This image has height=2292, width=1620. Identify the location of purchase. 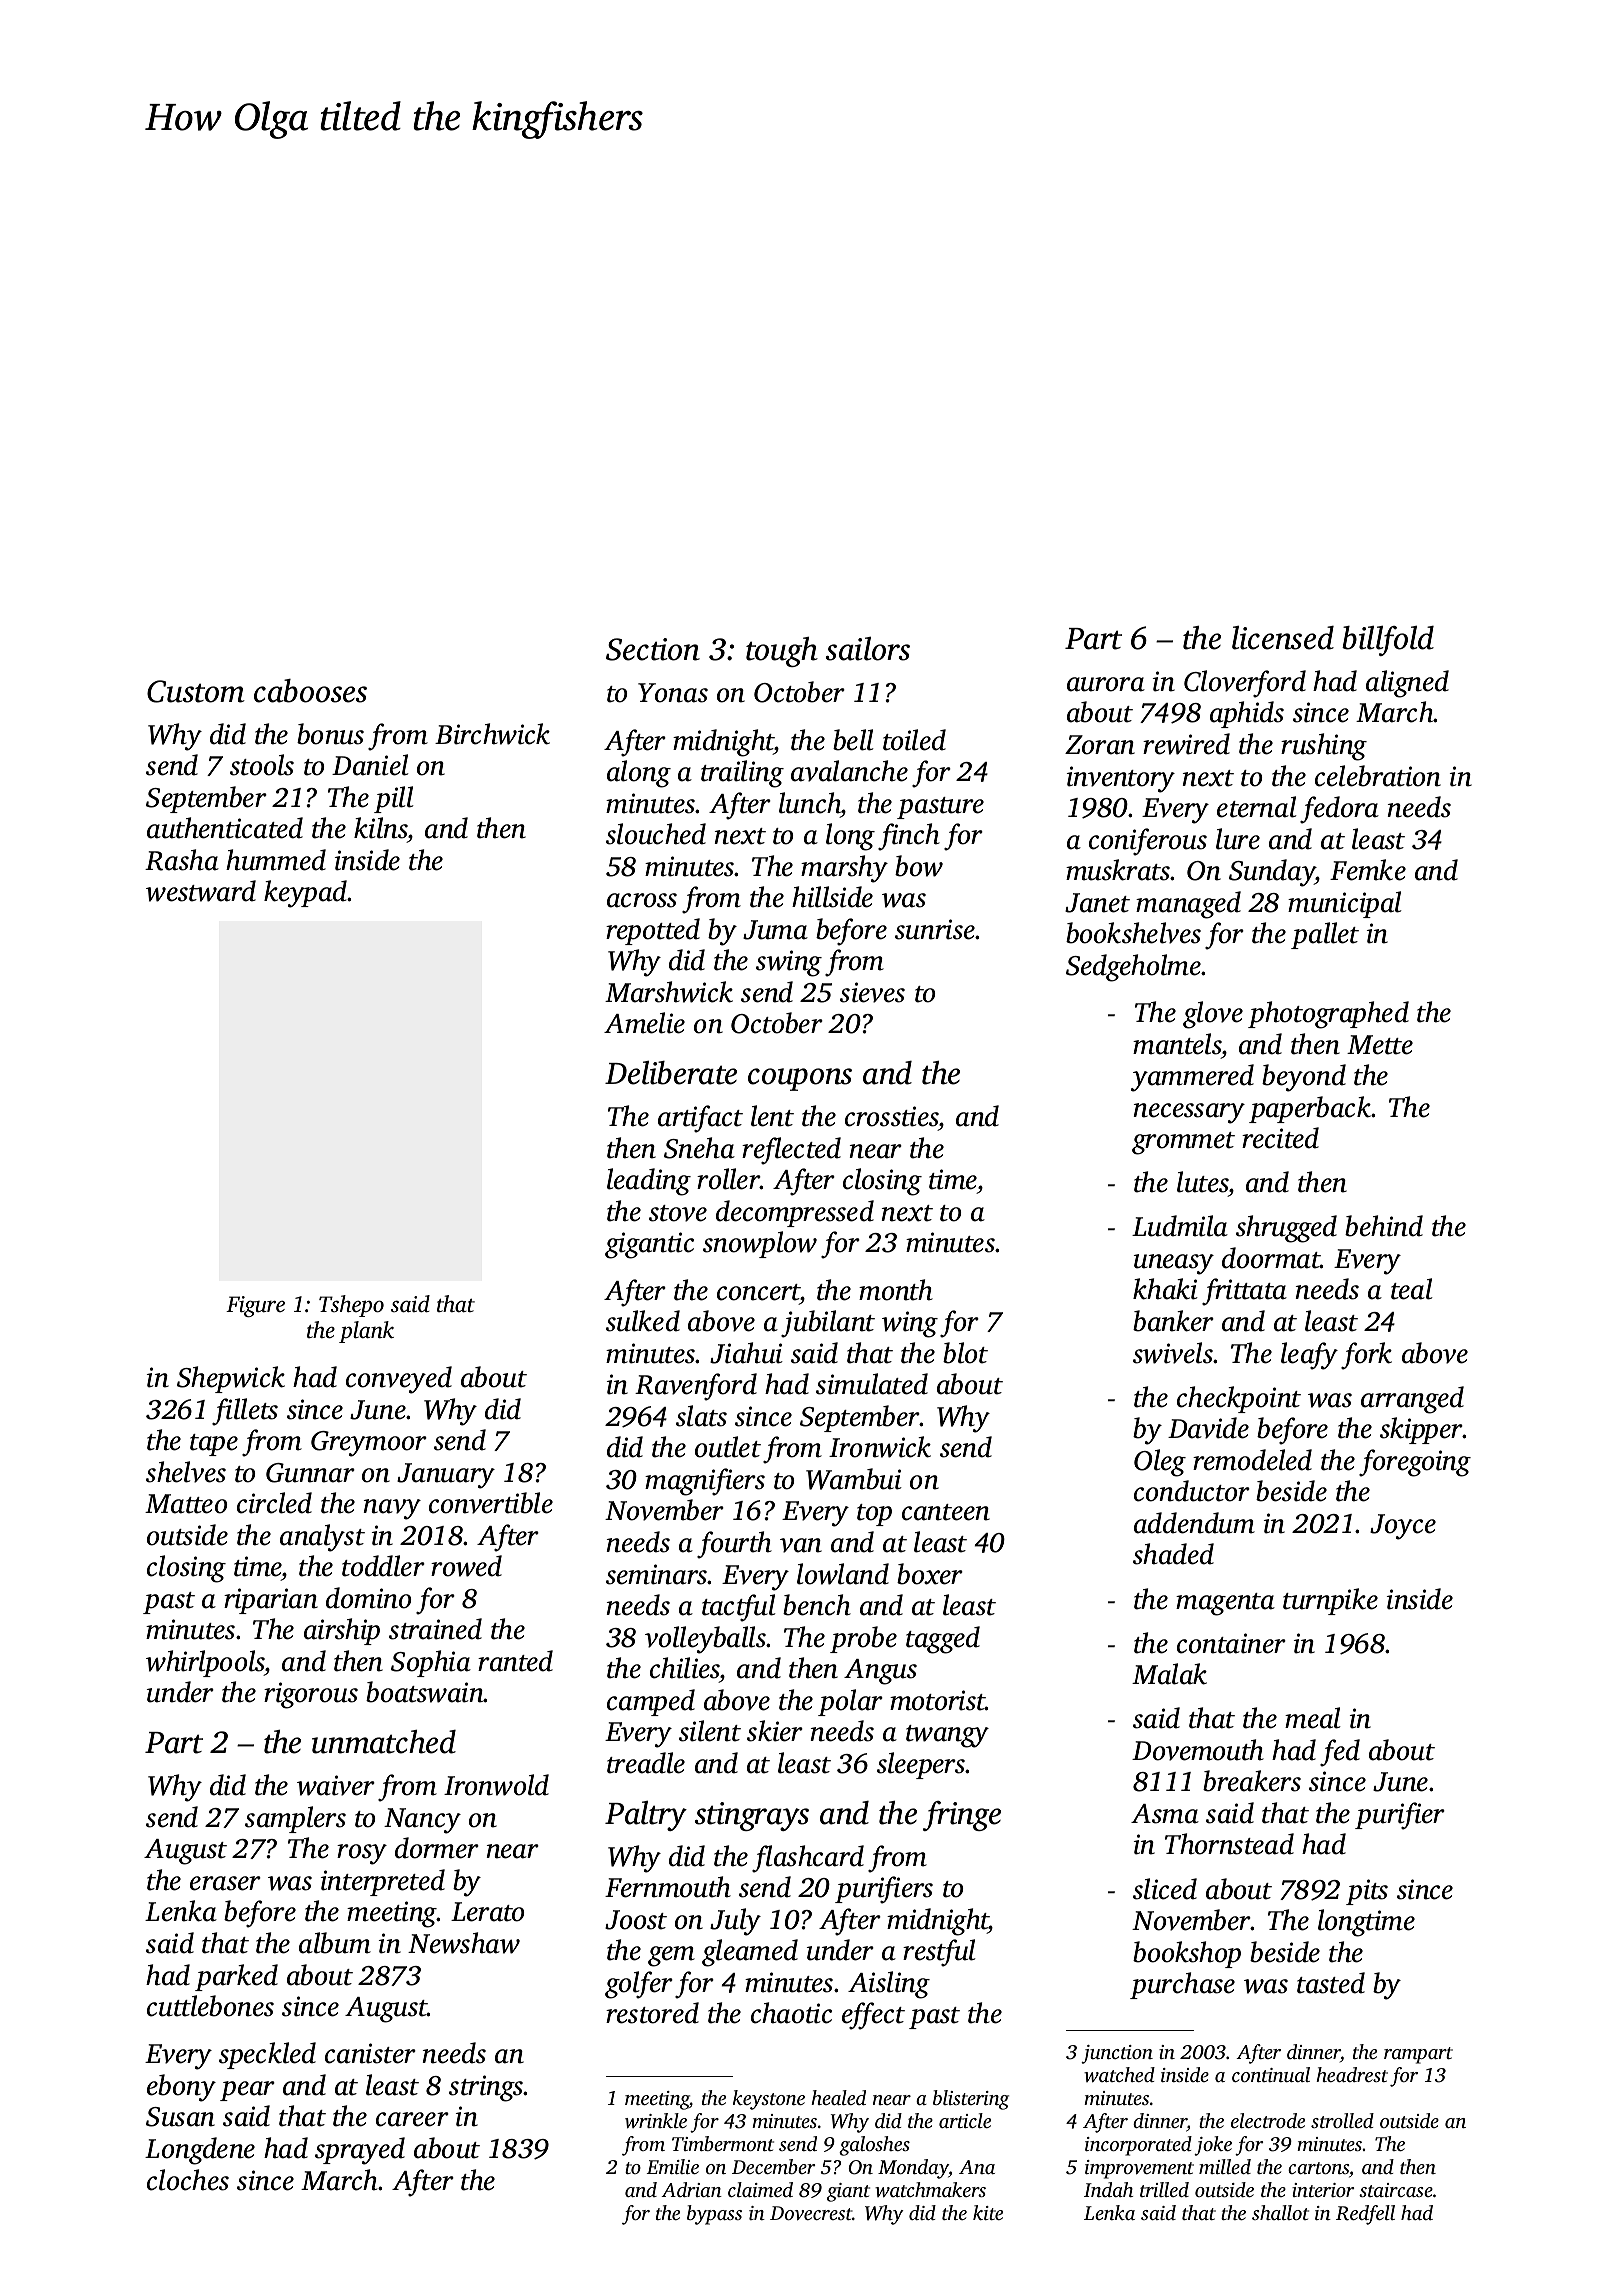
(1182, 1985).
